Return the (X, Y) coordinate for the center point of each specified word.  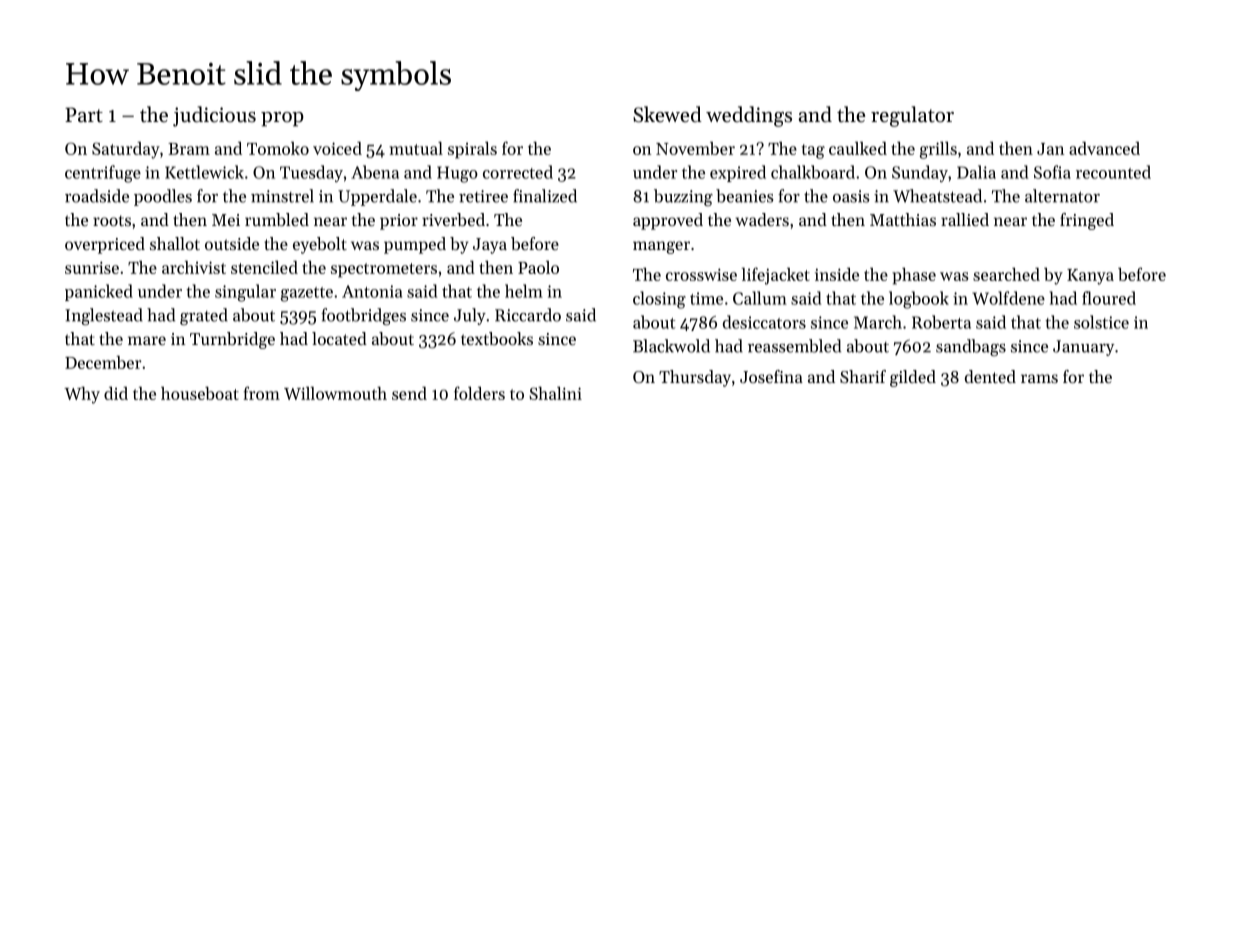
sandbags (971, 347)
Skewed (667, 114)
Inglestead (104, 316)
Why (82, 395)
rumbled (277, 219)
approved (668, 221)
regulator (912, 116)
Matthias (903, 219)
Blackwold (671, 346)
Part (84, 114)
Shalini (555, 393)
